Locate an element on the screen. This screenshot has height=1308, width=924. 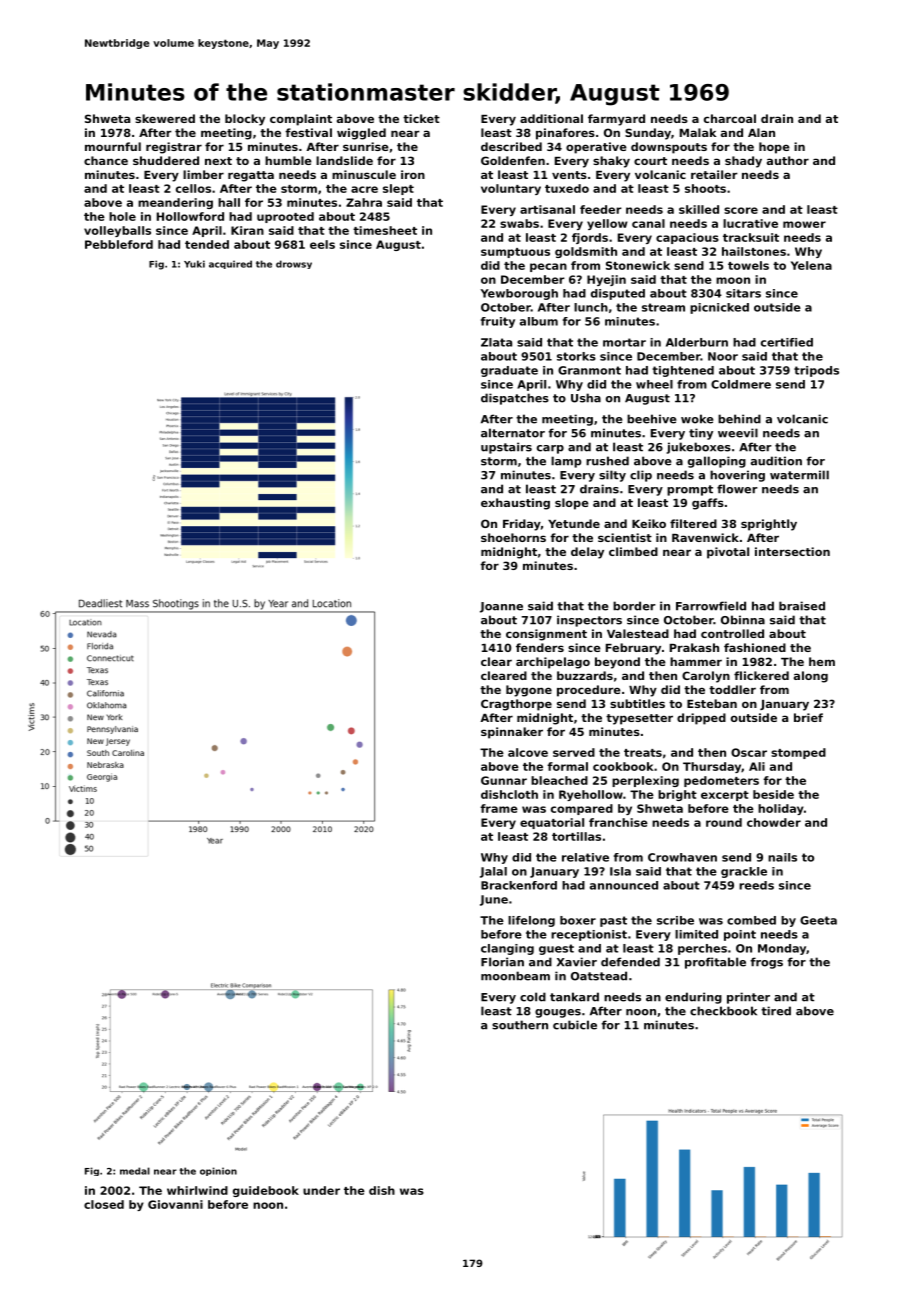
slept is located at coordinates (398, 189).
